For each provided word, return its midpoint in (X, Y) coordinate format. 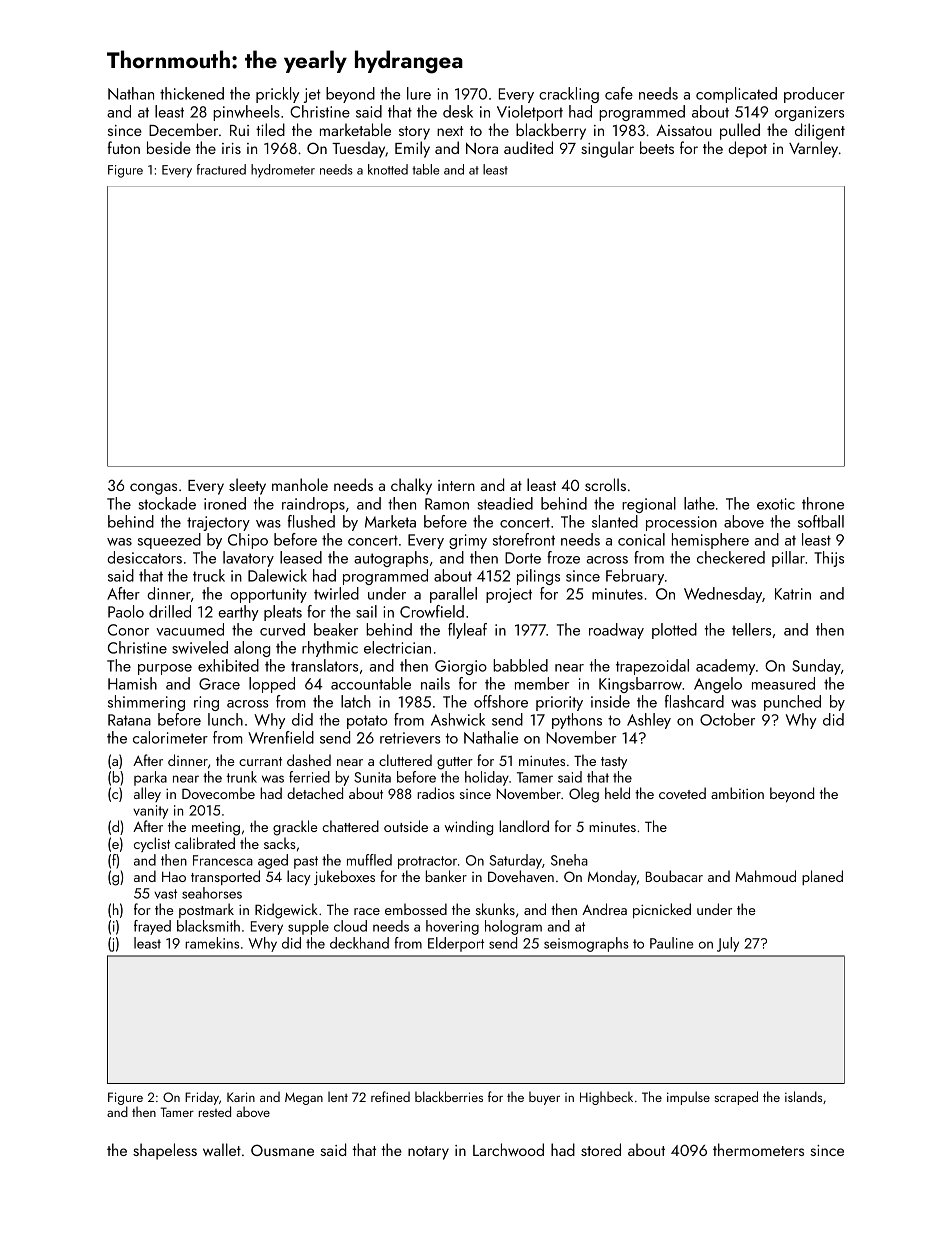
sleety (247, 486)
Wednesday (723, 595)
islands (803, 1096)
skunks (495, 909)
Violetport (530, 113)
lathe (699, 503)
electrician (397, 647)
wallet (222, 1149)
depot (747, 149)
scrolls (605, 484)
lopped (272, 685)
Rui (239, 130)
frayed (152, 927)
